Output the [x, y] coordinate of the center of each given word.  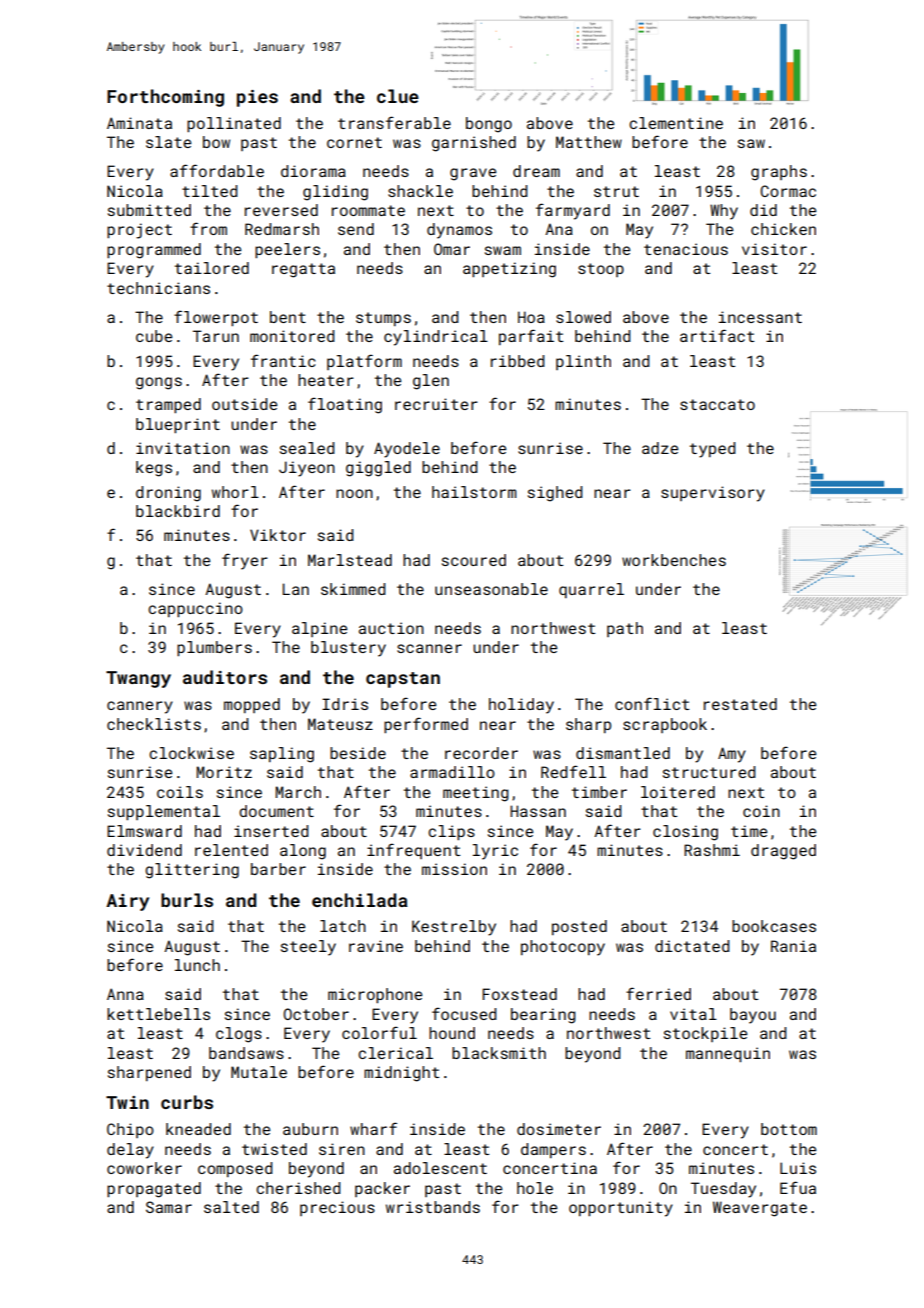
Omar [452, 249]
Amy [732, 755]
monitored [292, 336]
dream [536, 171]
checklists [154, 724]
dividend [144, 850]
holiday [521, 706]
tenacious [686, 249]
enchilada [360, 900]
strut [616, 191]
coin [761, 811]
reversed [281, 210]
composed [235, 1169]
